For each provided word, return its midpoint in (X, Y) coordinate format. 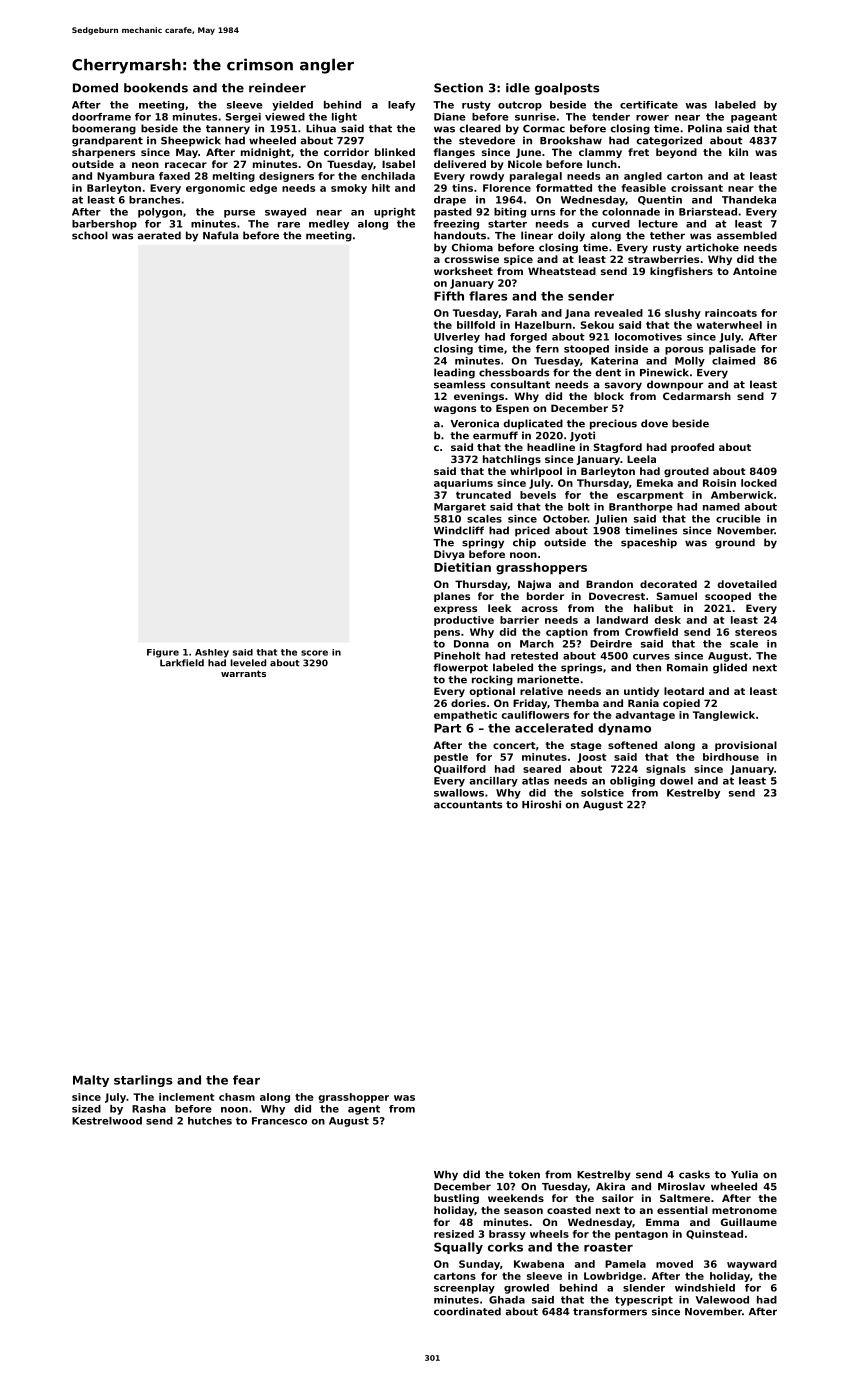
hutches (210, 1121)
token (524, 1174)
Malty (91, 1081)
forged (528, 338)
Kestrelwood (107, 1121)
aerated (159, 235)
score (314, 653)
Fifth (449, 296)
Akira (610, 1186)
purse (239, 214)
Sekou (597, 325)
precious (613, 424)
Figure (163, 653)
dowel (676, 781)
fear (246, 1080)
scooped (728, 597)
